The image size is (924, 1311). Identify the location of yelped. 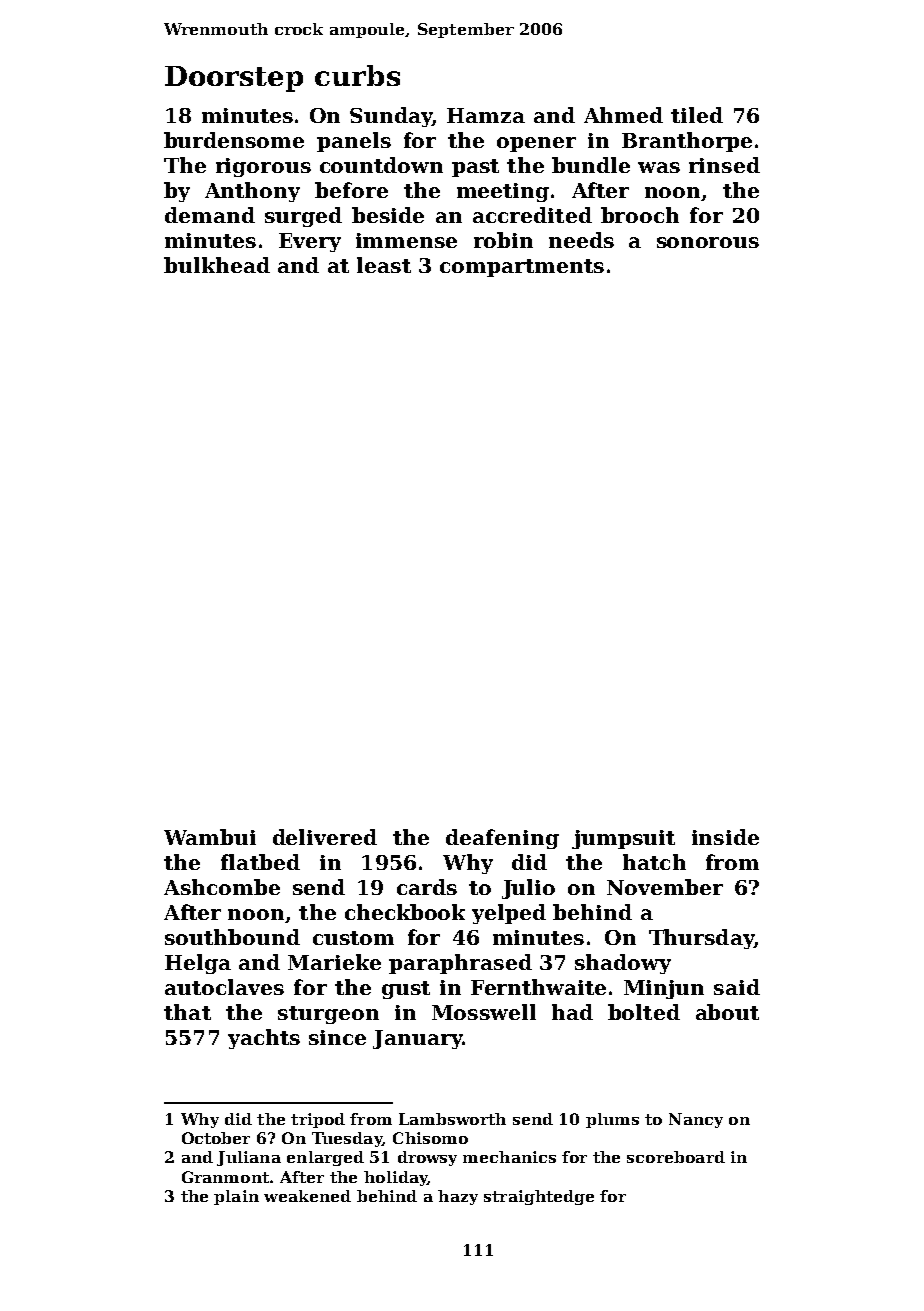
(509, 914).
